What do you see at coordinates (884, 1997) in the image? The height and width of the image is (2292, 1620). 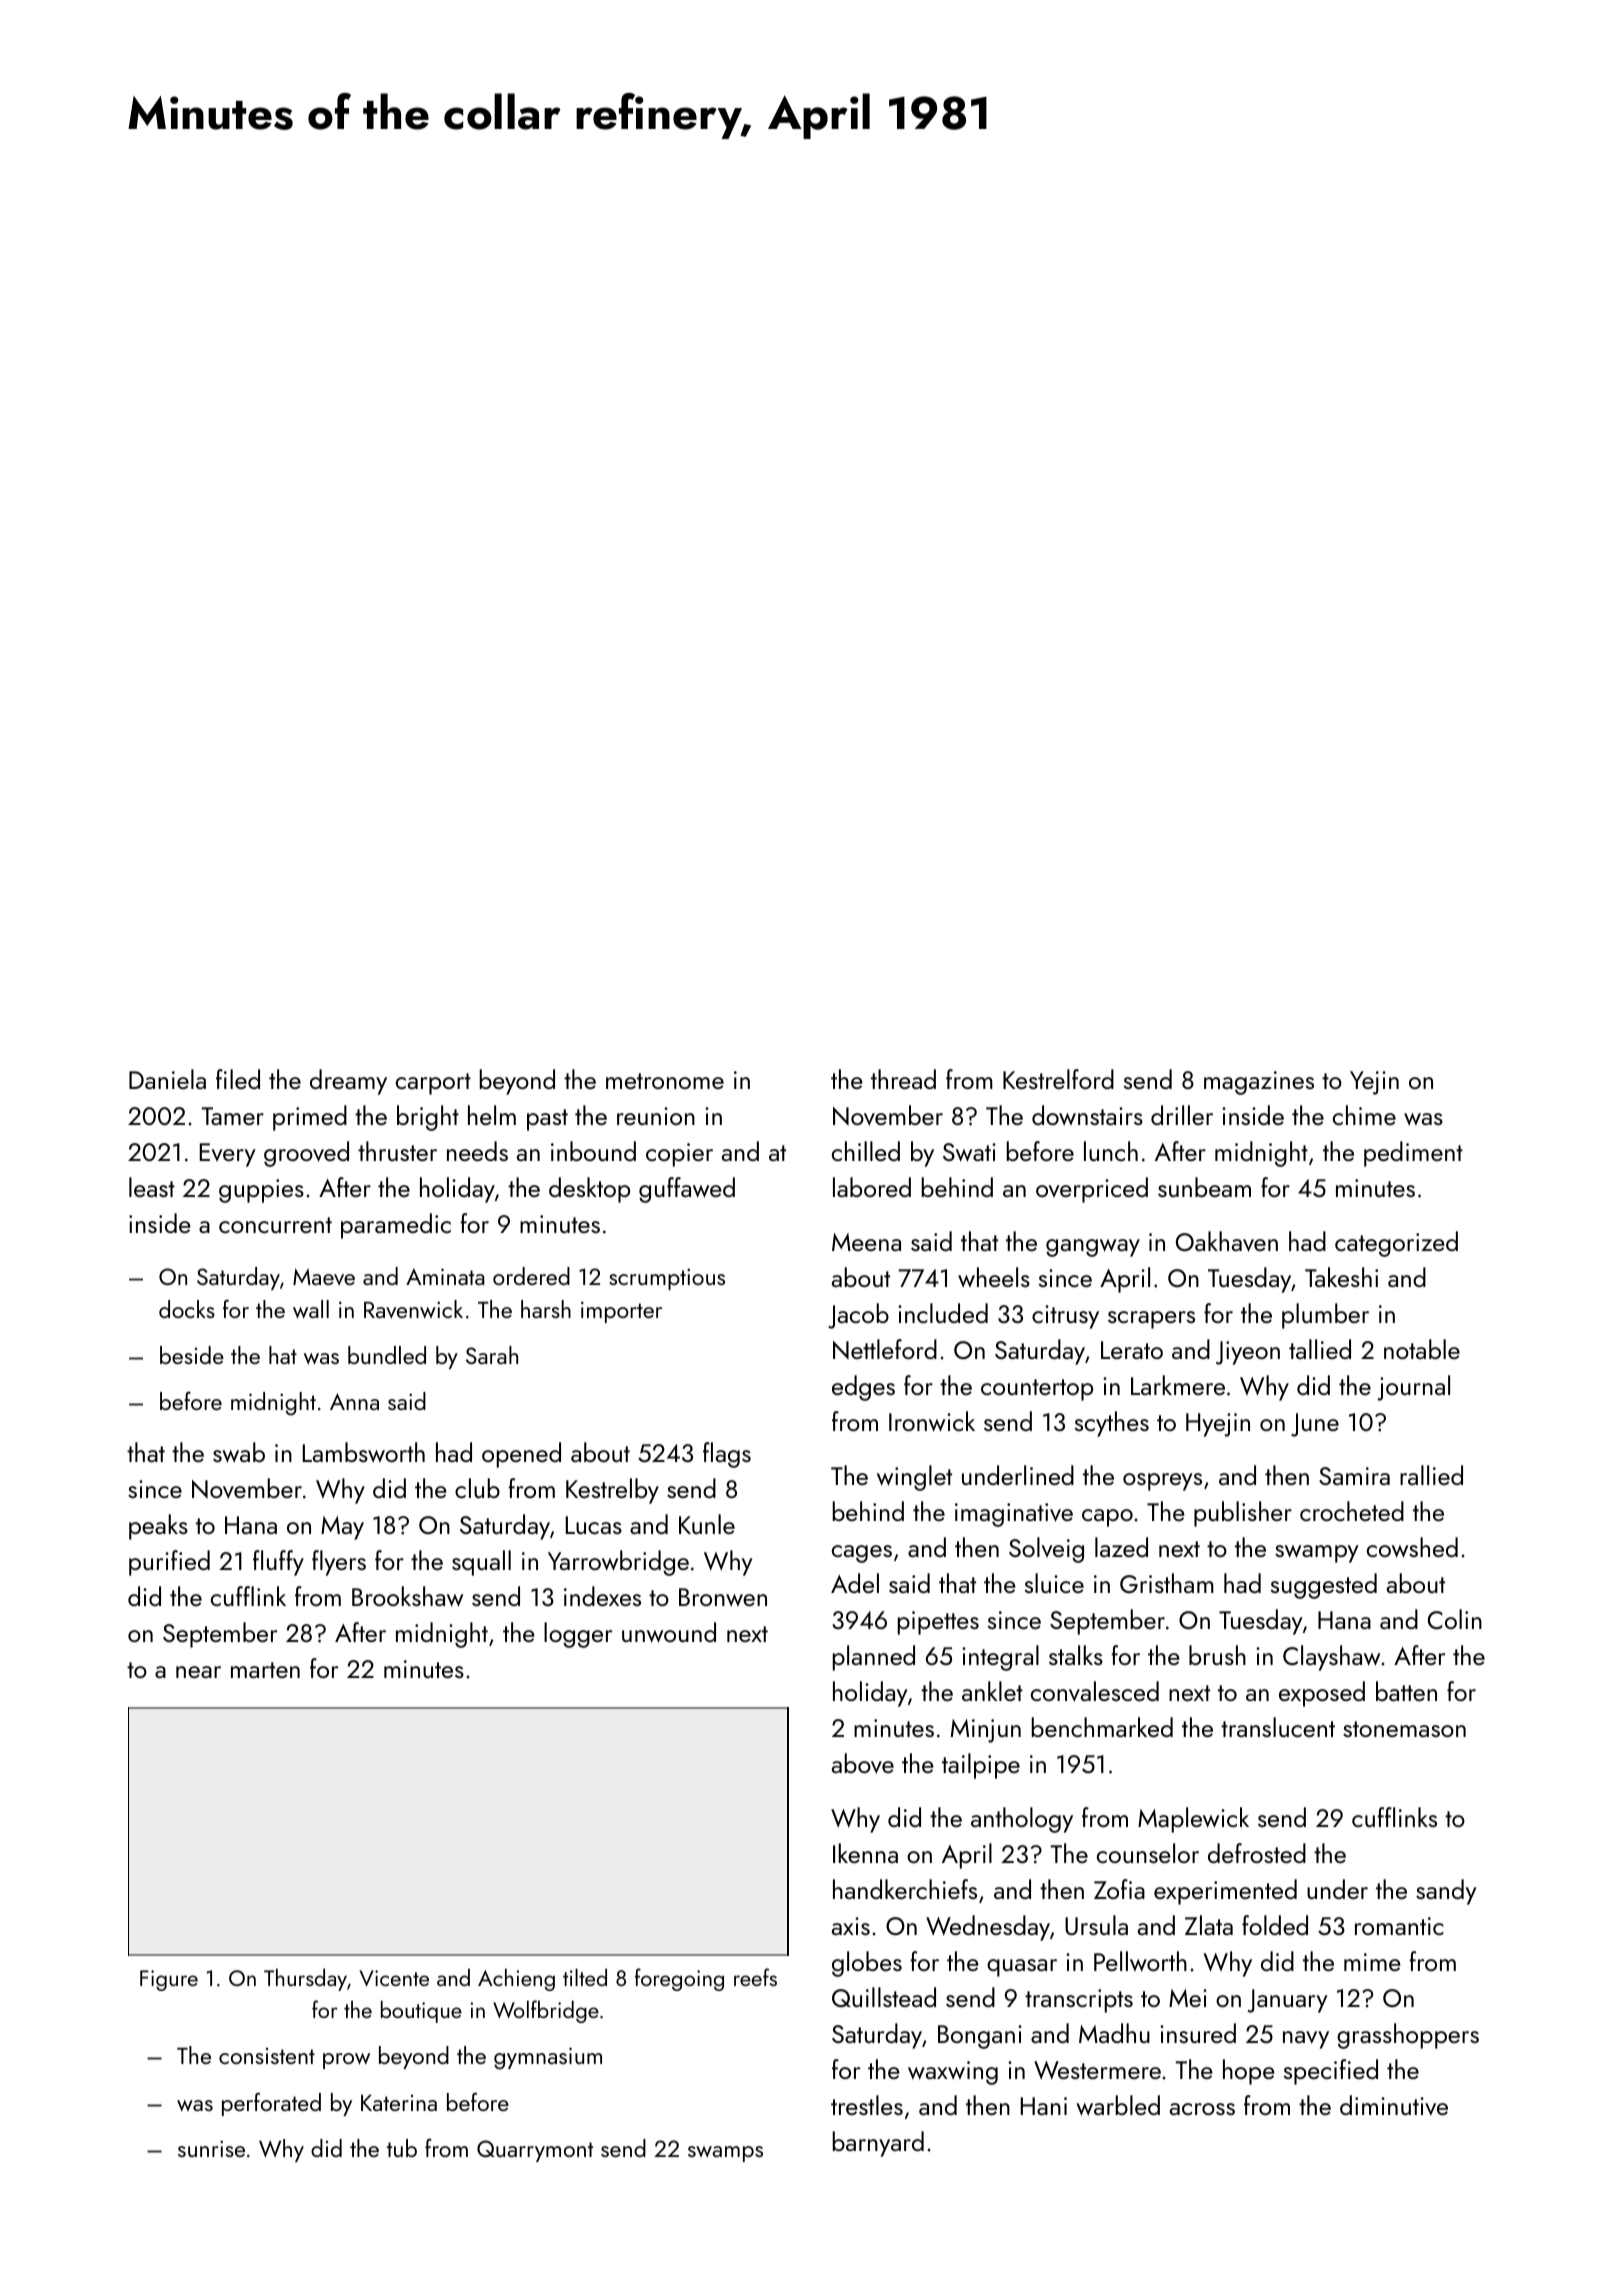 I see `Quillstead` at bounding box center [884, 1997].
